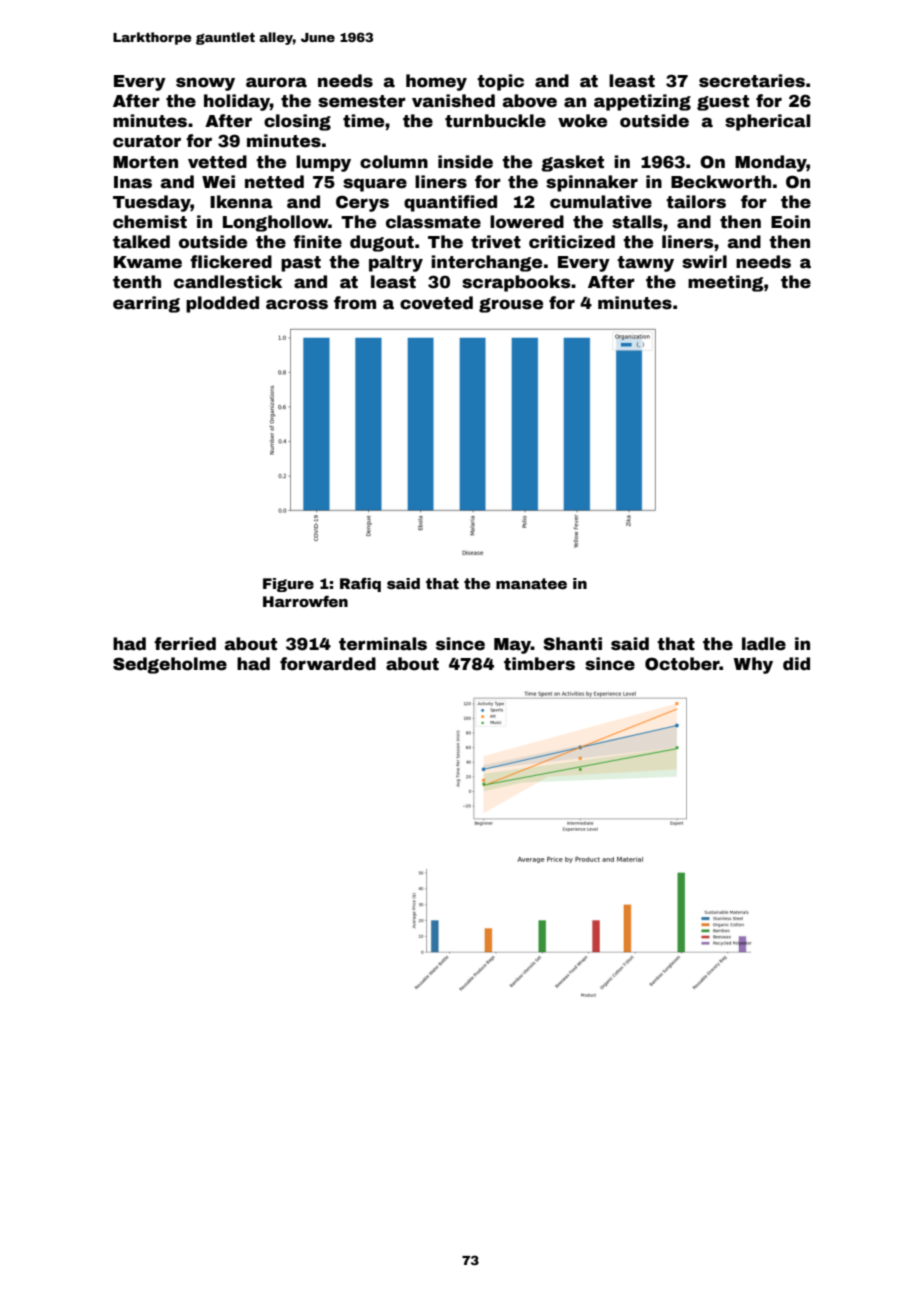  Describe the element at coordinates (572, 644) in the screenshot. I see `Shanti` at that location.
